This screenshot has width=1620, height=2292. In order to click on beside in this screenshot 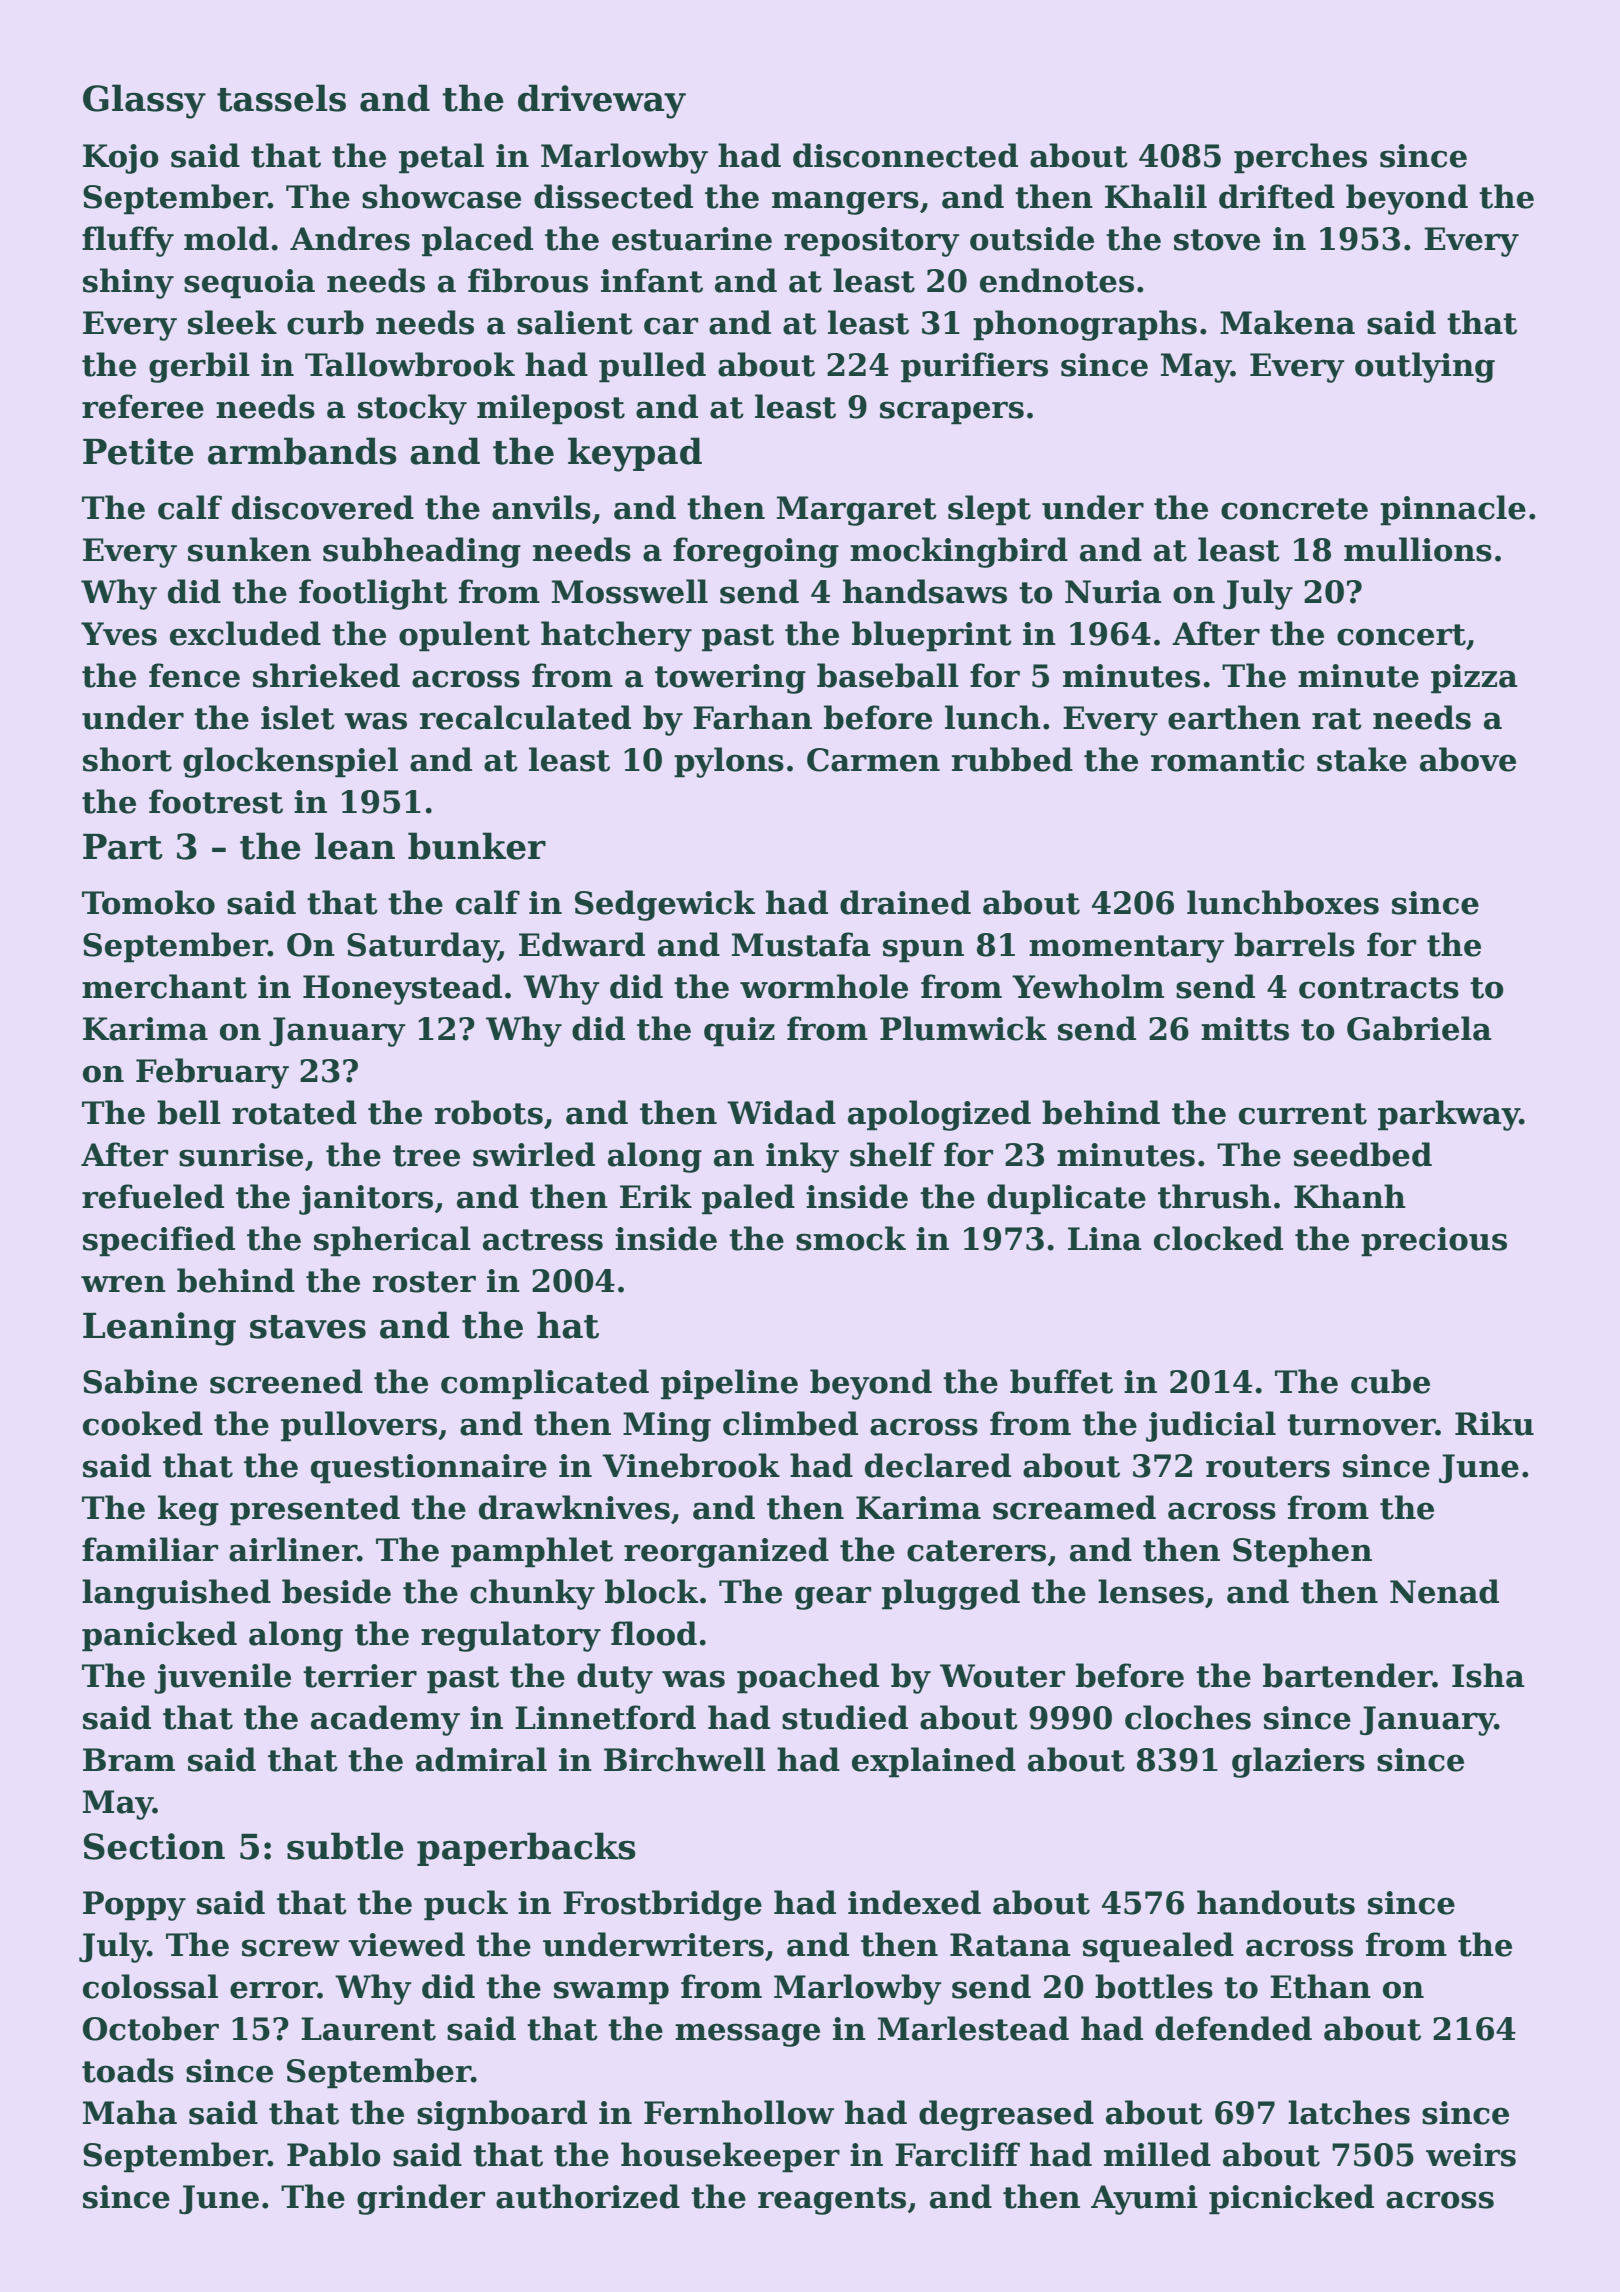, I will do `click(336, 1591)`.
